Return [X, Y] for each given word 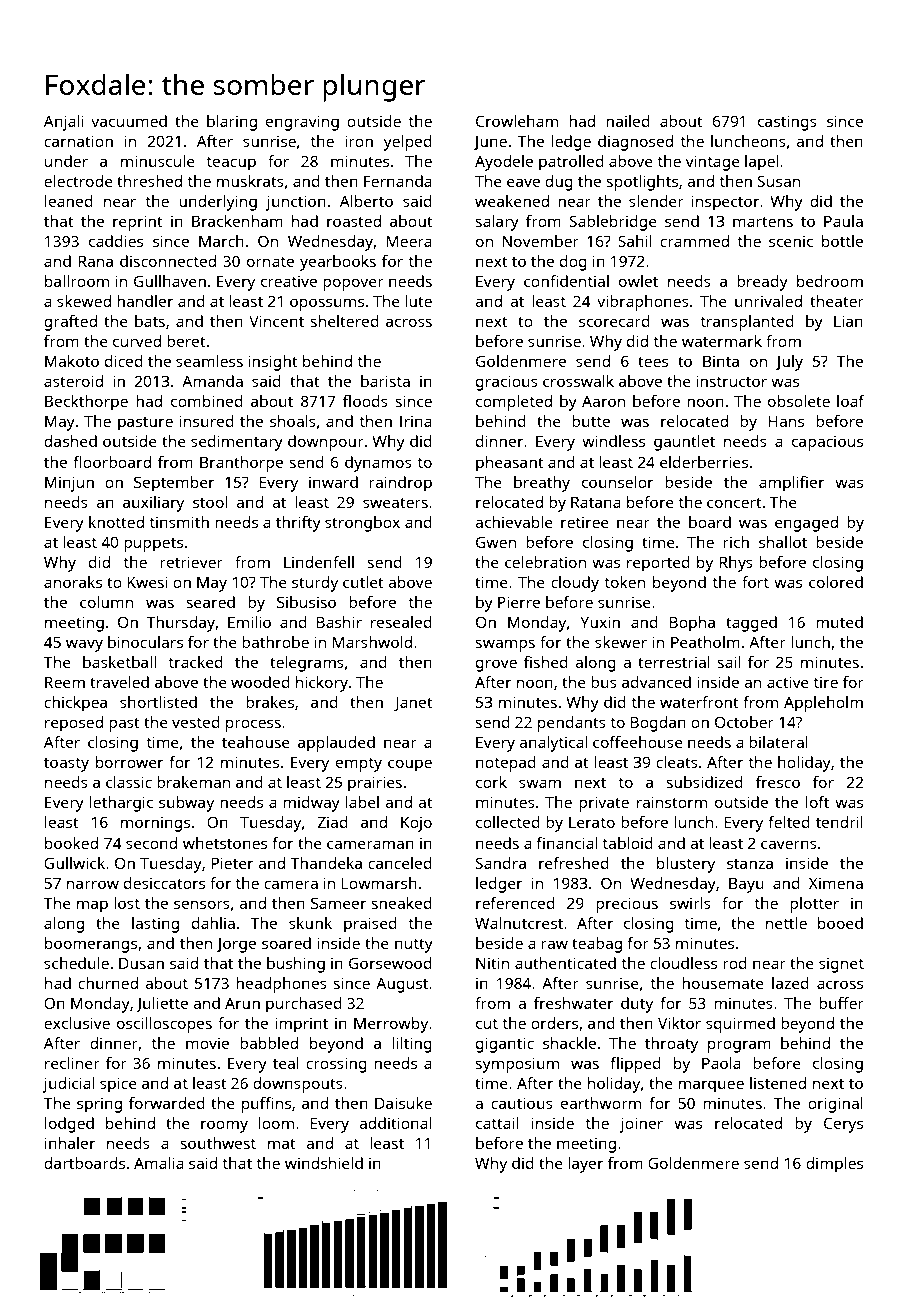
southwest [218, 1143]
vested [196, 722]
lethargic [121, 804]
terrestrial [674, 662]
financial [566, 843]
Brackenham [237, 221]
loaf [851, 401]
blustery [686, 865]
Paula [843, 221]
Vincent [276, 321]
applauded [336, 744]
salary [497, 223]
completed [514, 403]
